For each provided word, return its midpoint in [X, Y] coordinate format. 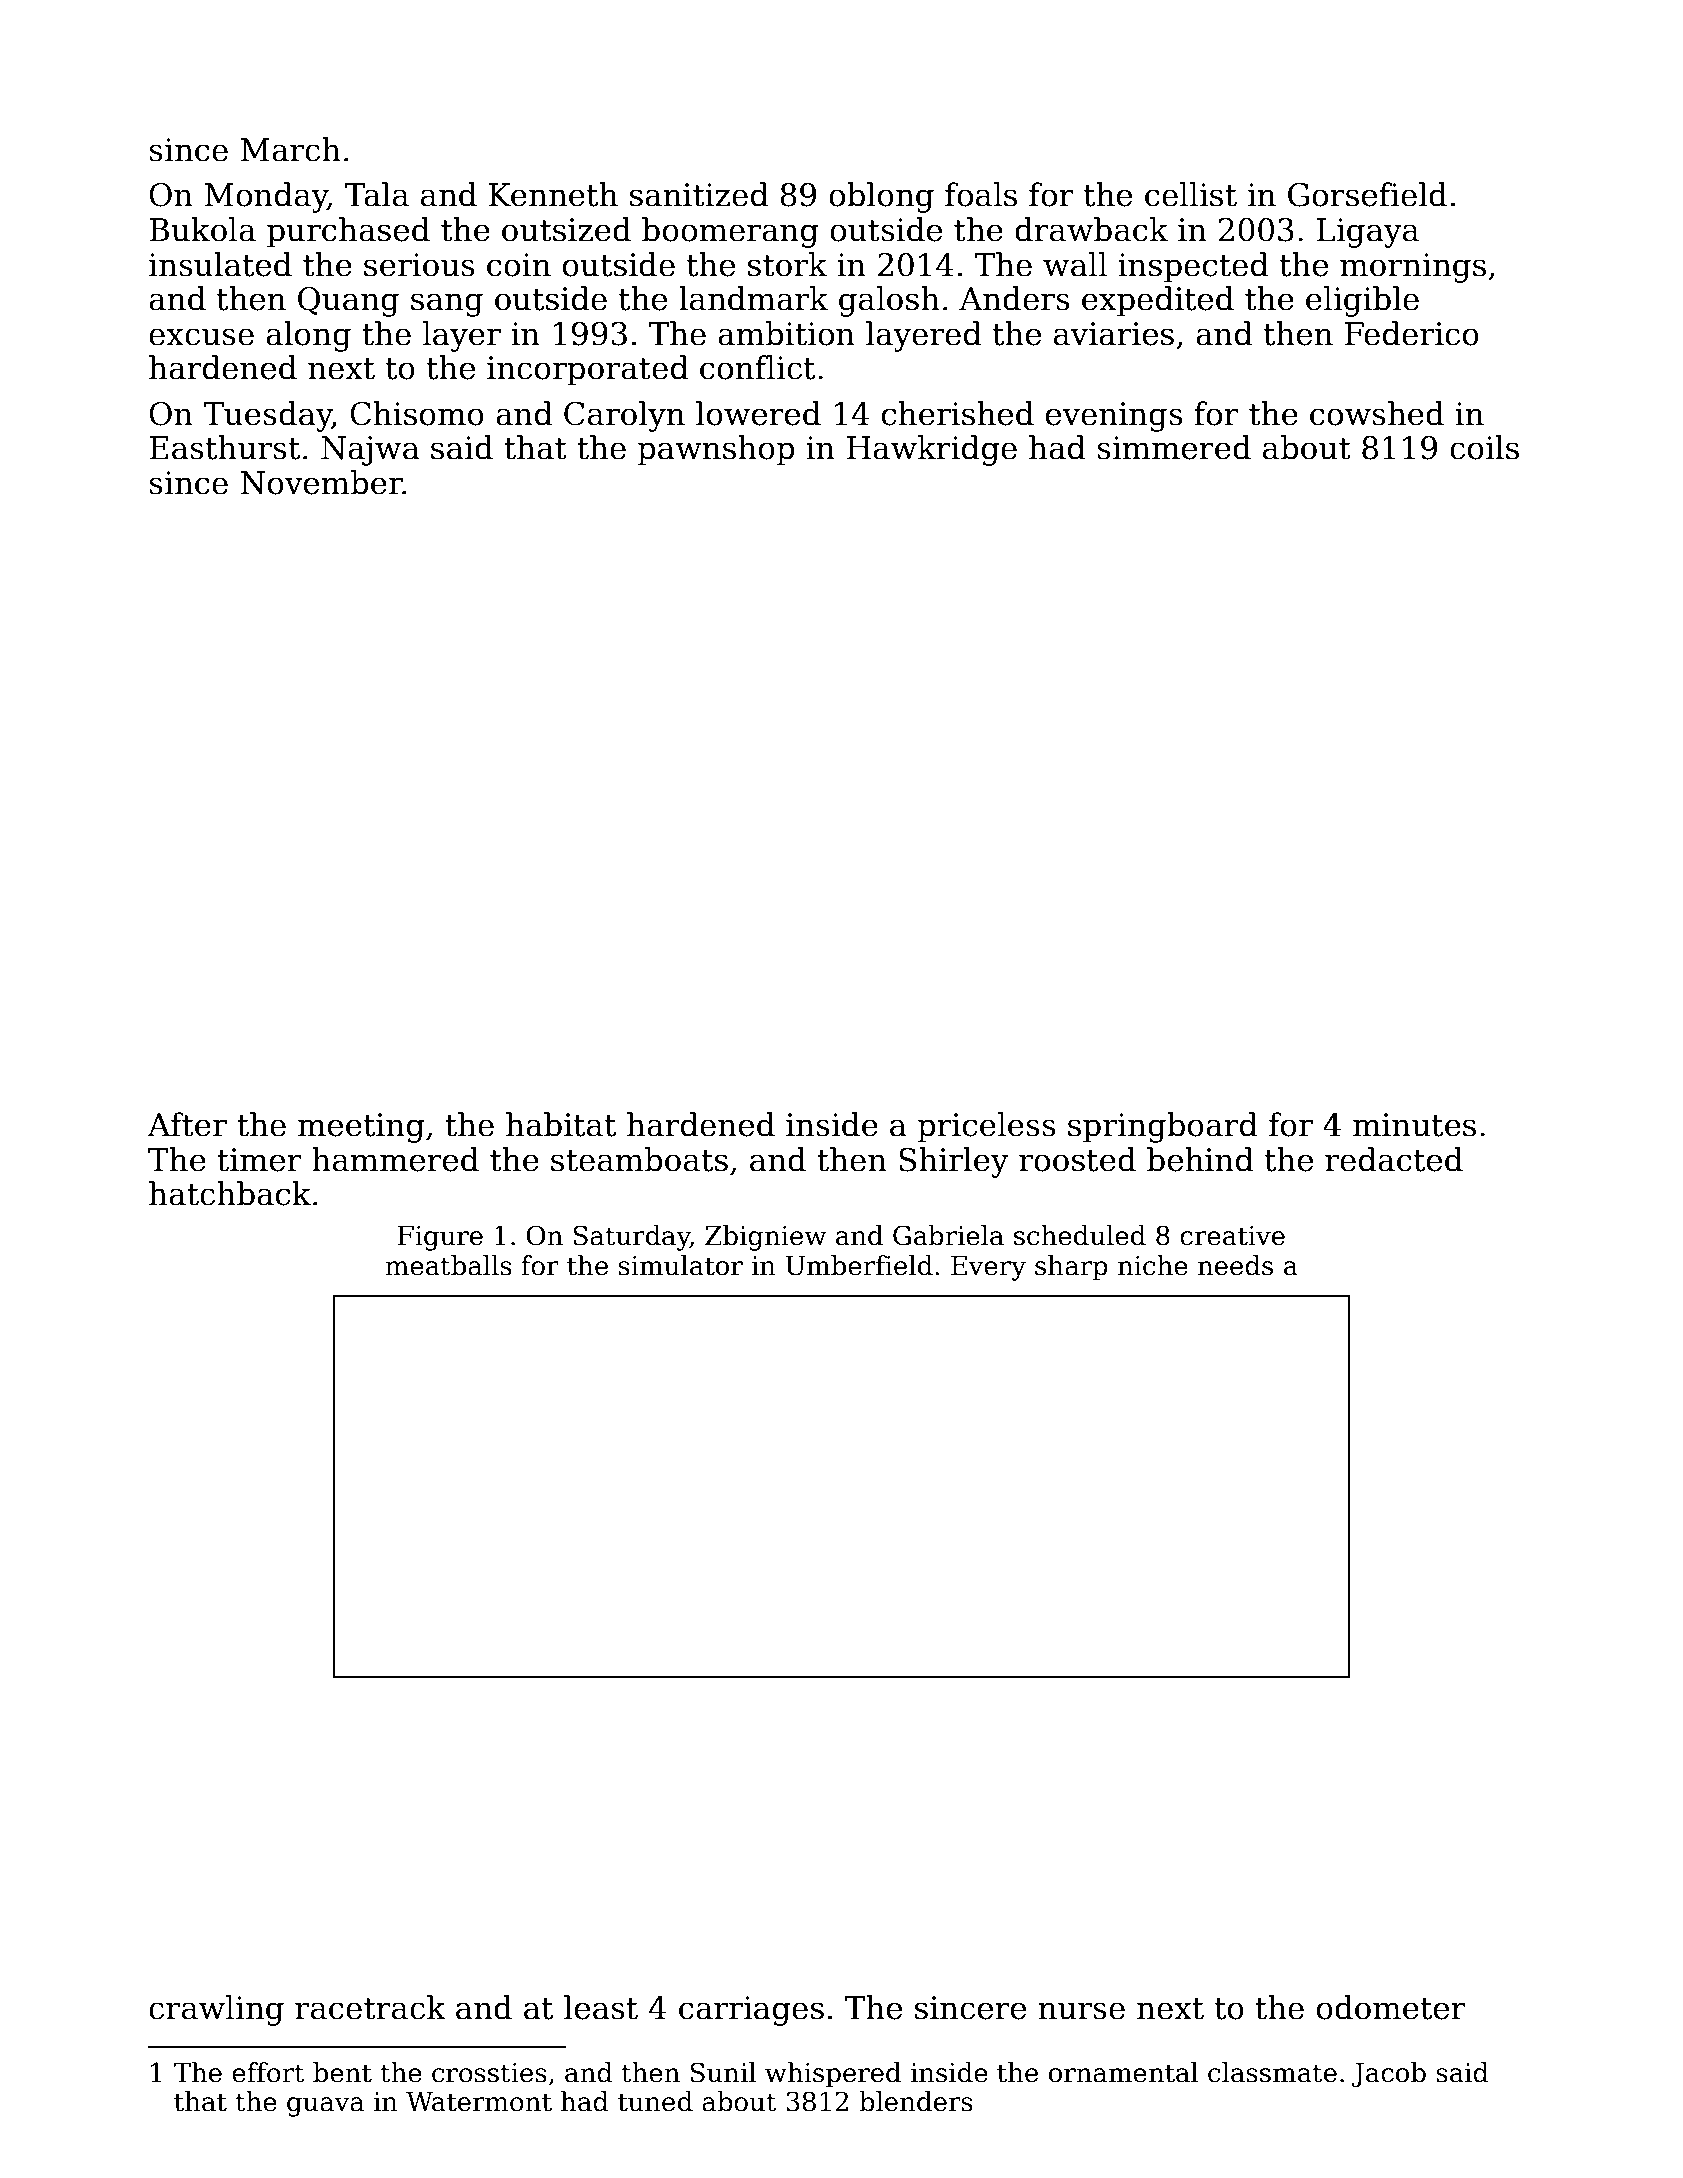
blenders [916, 2101]
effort [268, 2072]
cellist [1191, 194]
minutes [1414, 1125]
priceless [987, 1127]
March [291, 149]
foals [981, 194]
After [187, 1124]
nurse [1081, 2011]
